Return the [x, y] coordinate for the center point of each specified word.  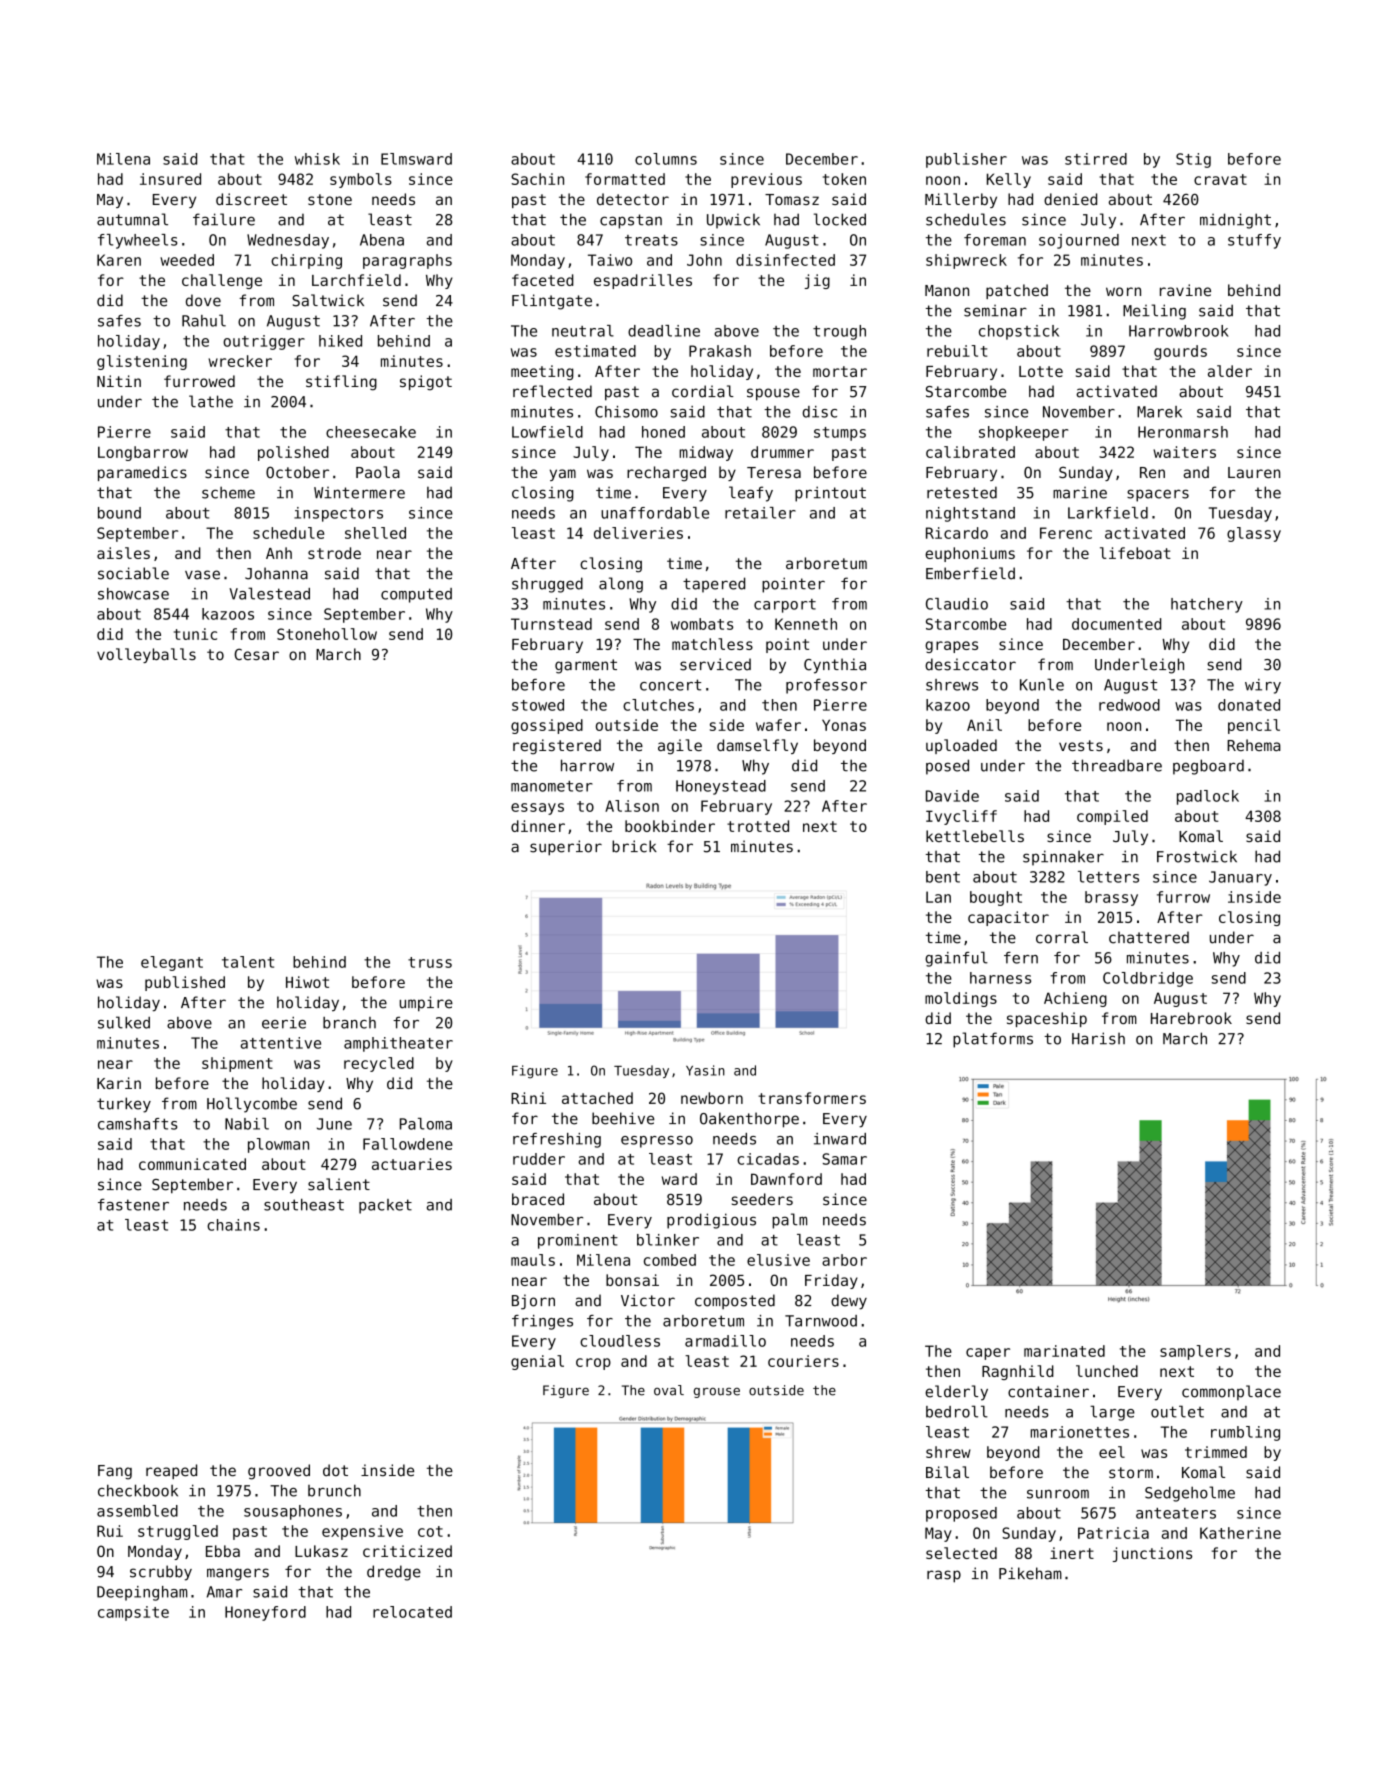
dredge [394, 1573]
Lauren [1254, 472]
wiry [1263, 686]
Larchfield [356, 280]
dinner [538, 826]
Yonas [844, 725]
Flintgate [552, 302]
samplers [1195, 1352]
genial [537, 1362]
